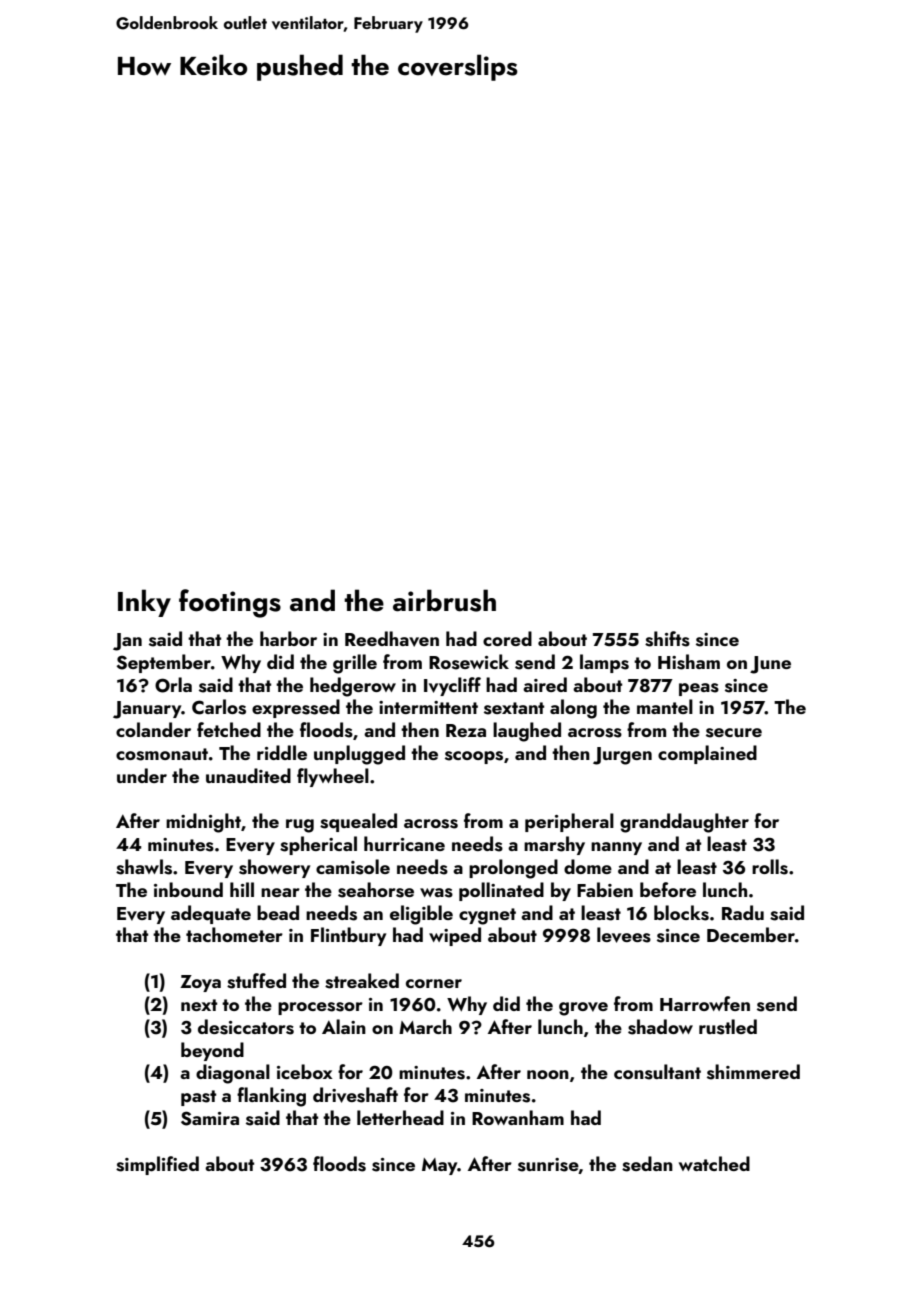 This screenshot has height=1314, width=924. Describe the element at coordinates (230, 603) in the screenshot. I see `footings` at that location.
